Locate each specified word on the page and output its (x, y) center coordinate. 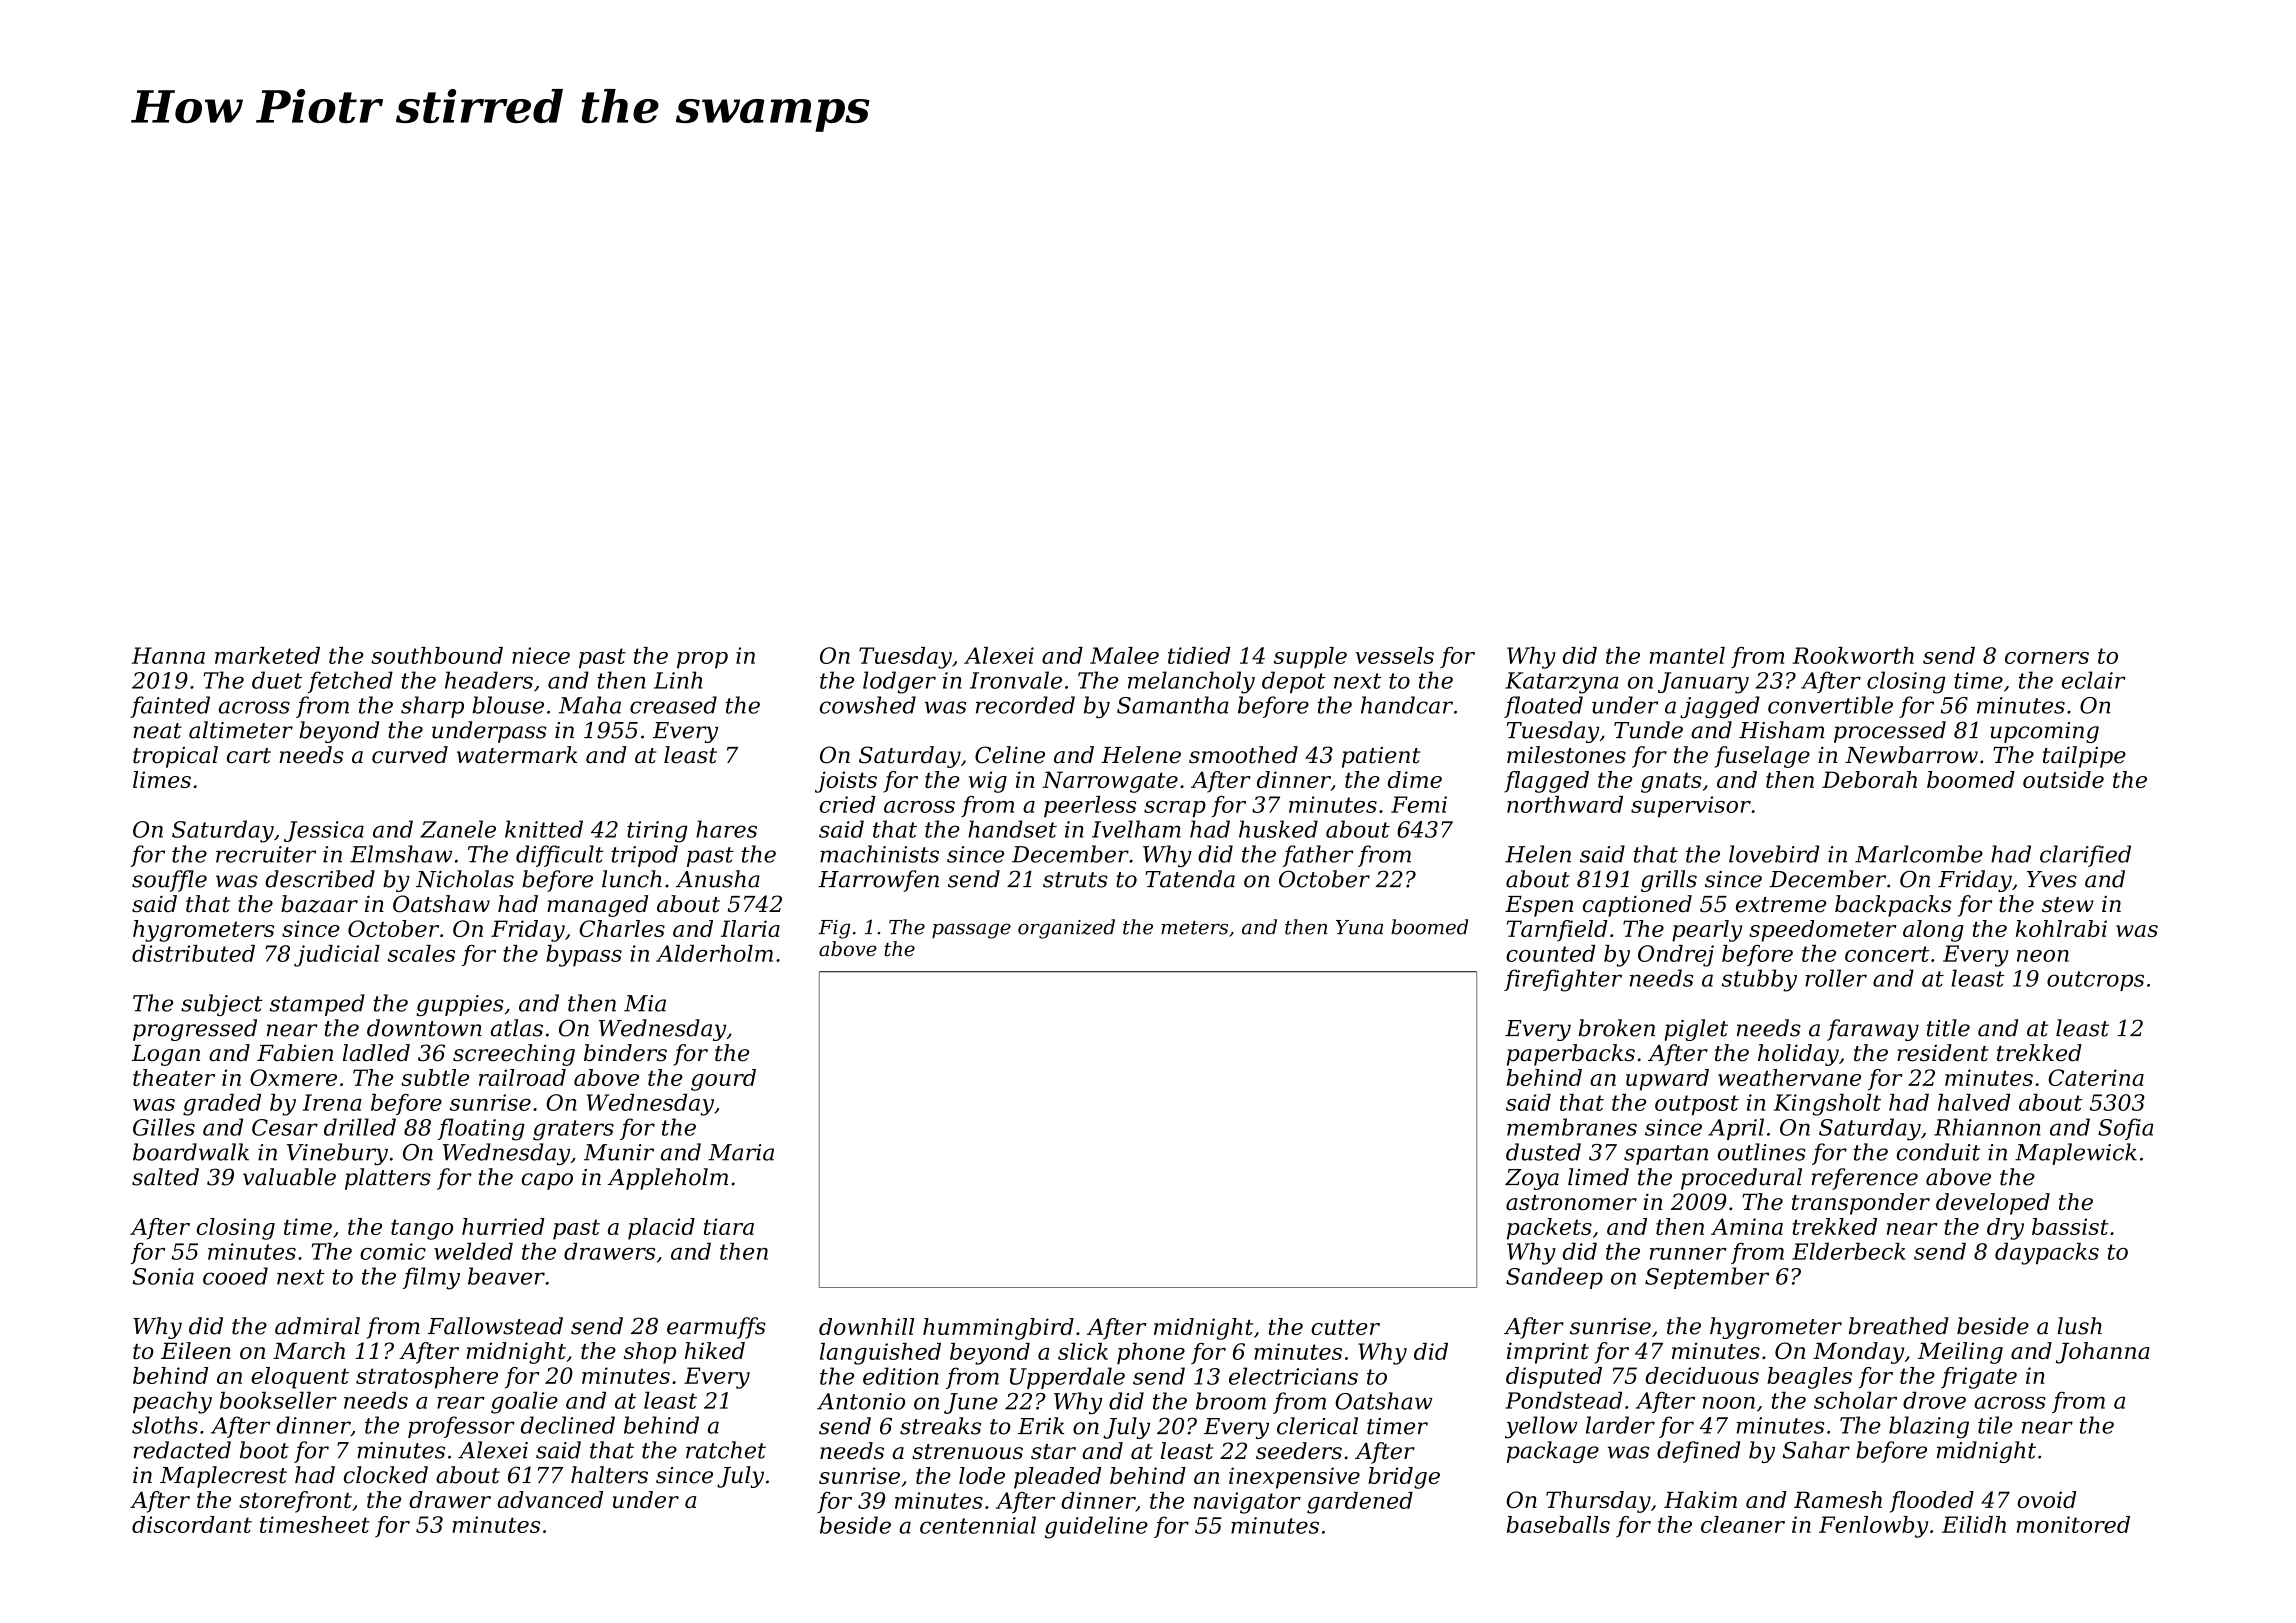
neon (2043, 956)
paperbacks (1571, 1055)
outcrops (2095, 981)
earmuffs (716, 1328)
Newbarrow (1911, 755)
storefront (295, 1502)
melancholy (1191, 682)
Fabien (295, 1053)
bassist (2070, 1226)
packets (1549, 1229)
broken (1616, 1028)
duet (277, 680)
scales (421, 953)
